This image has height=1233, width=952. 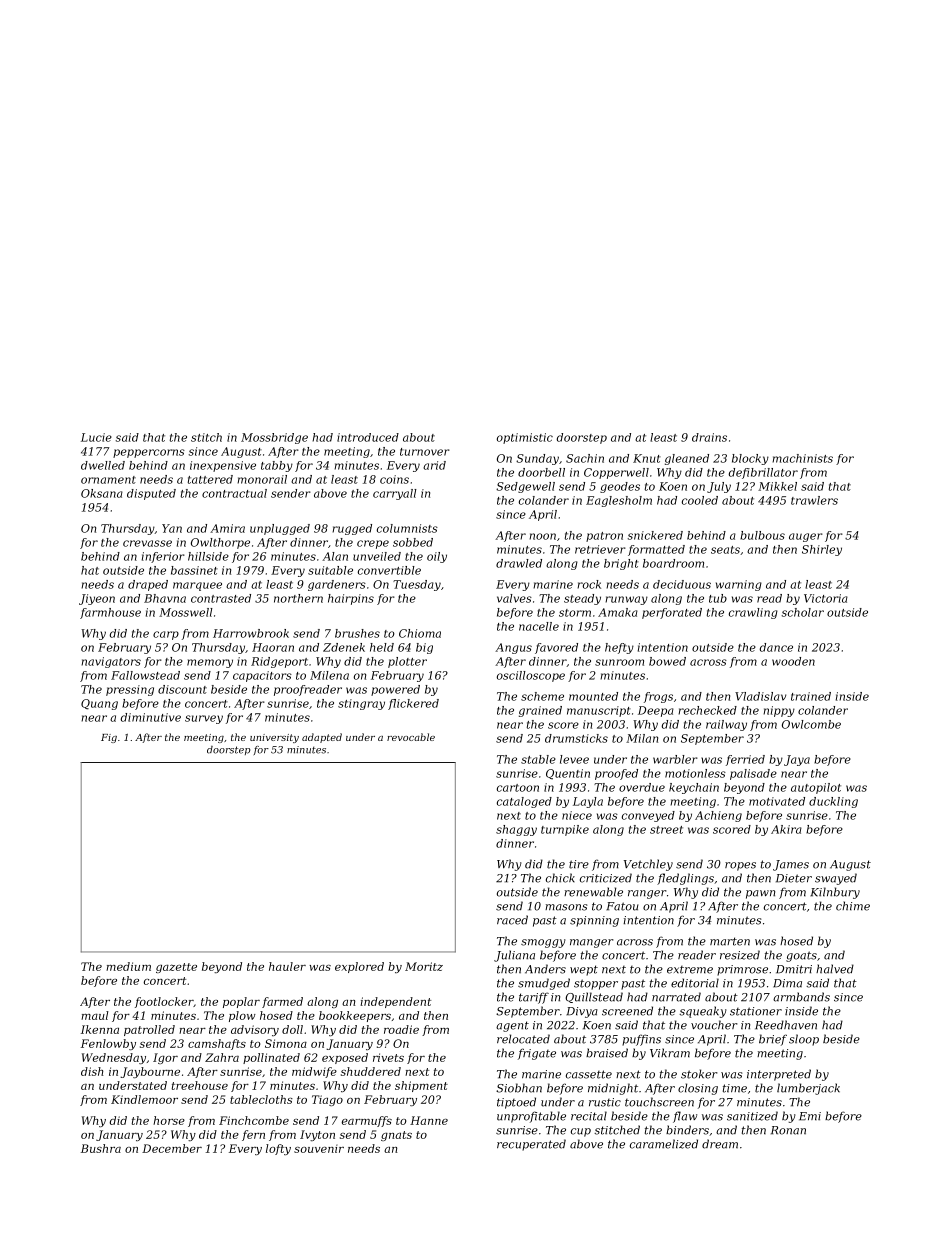 What do you see at coordinates (523, 1039) in the image?
I see `relocated` at bounding box center [523, 1039].
